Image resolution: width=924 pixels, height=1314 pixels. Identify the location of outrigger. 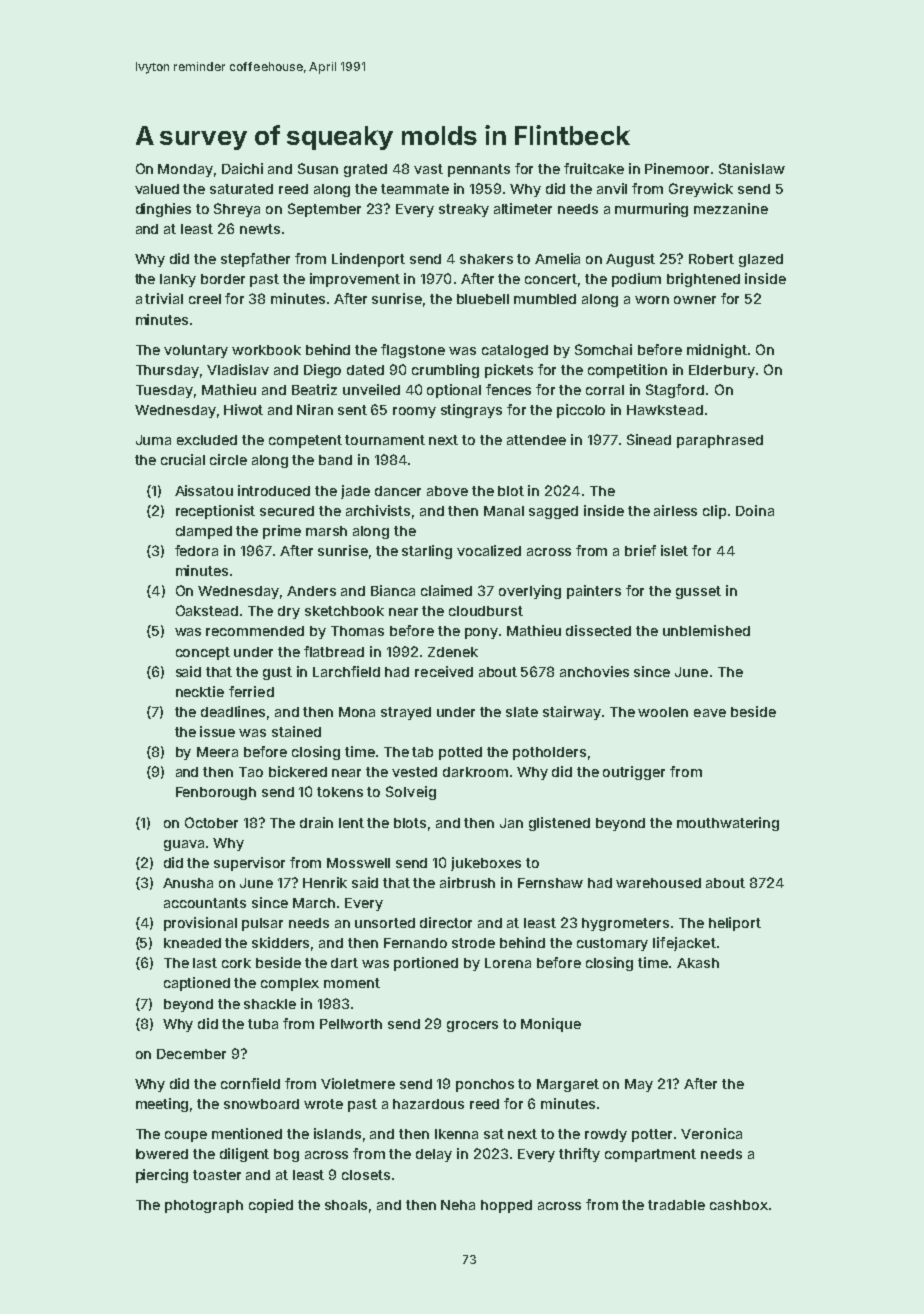
(634, 773).
